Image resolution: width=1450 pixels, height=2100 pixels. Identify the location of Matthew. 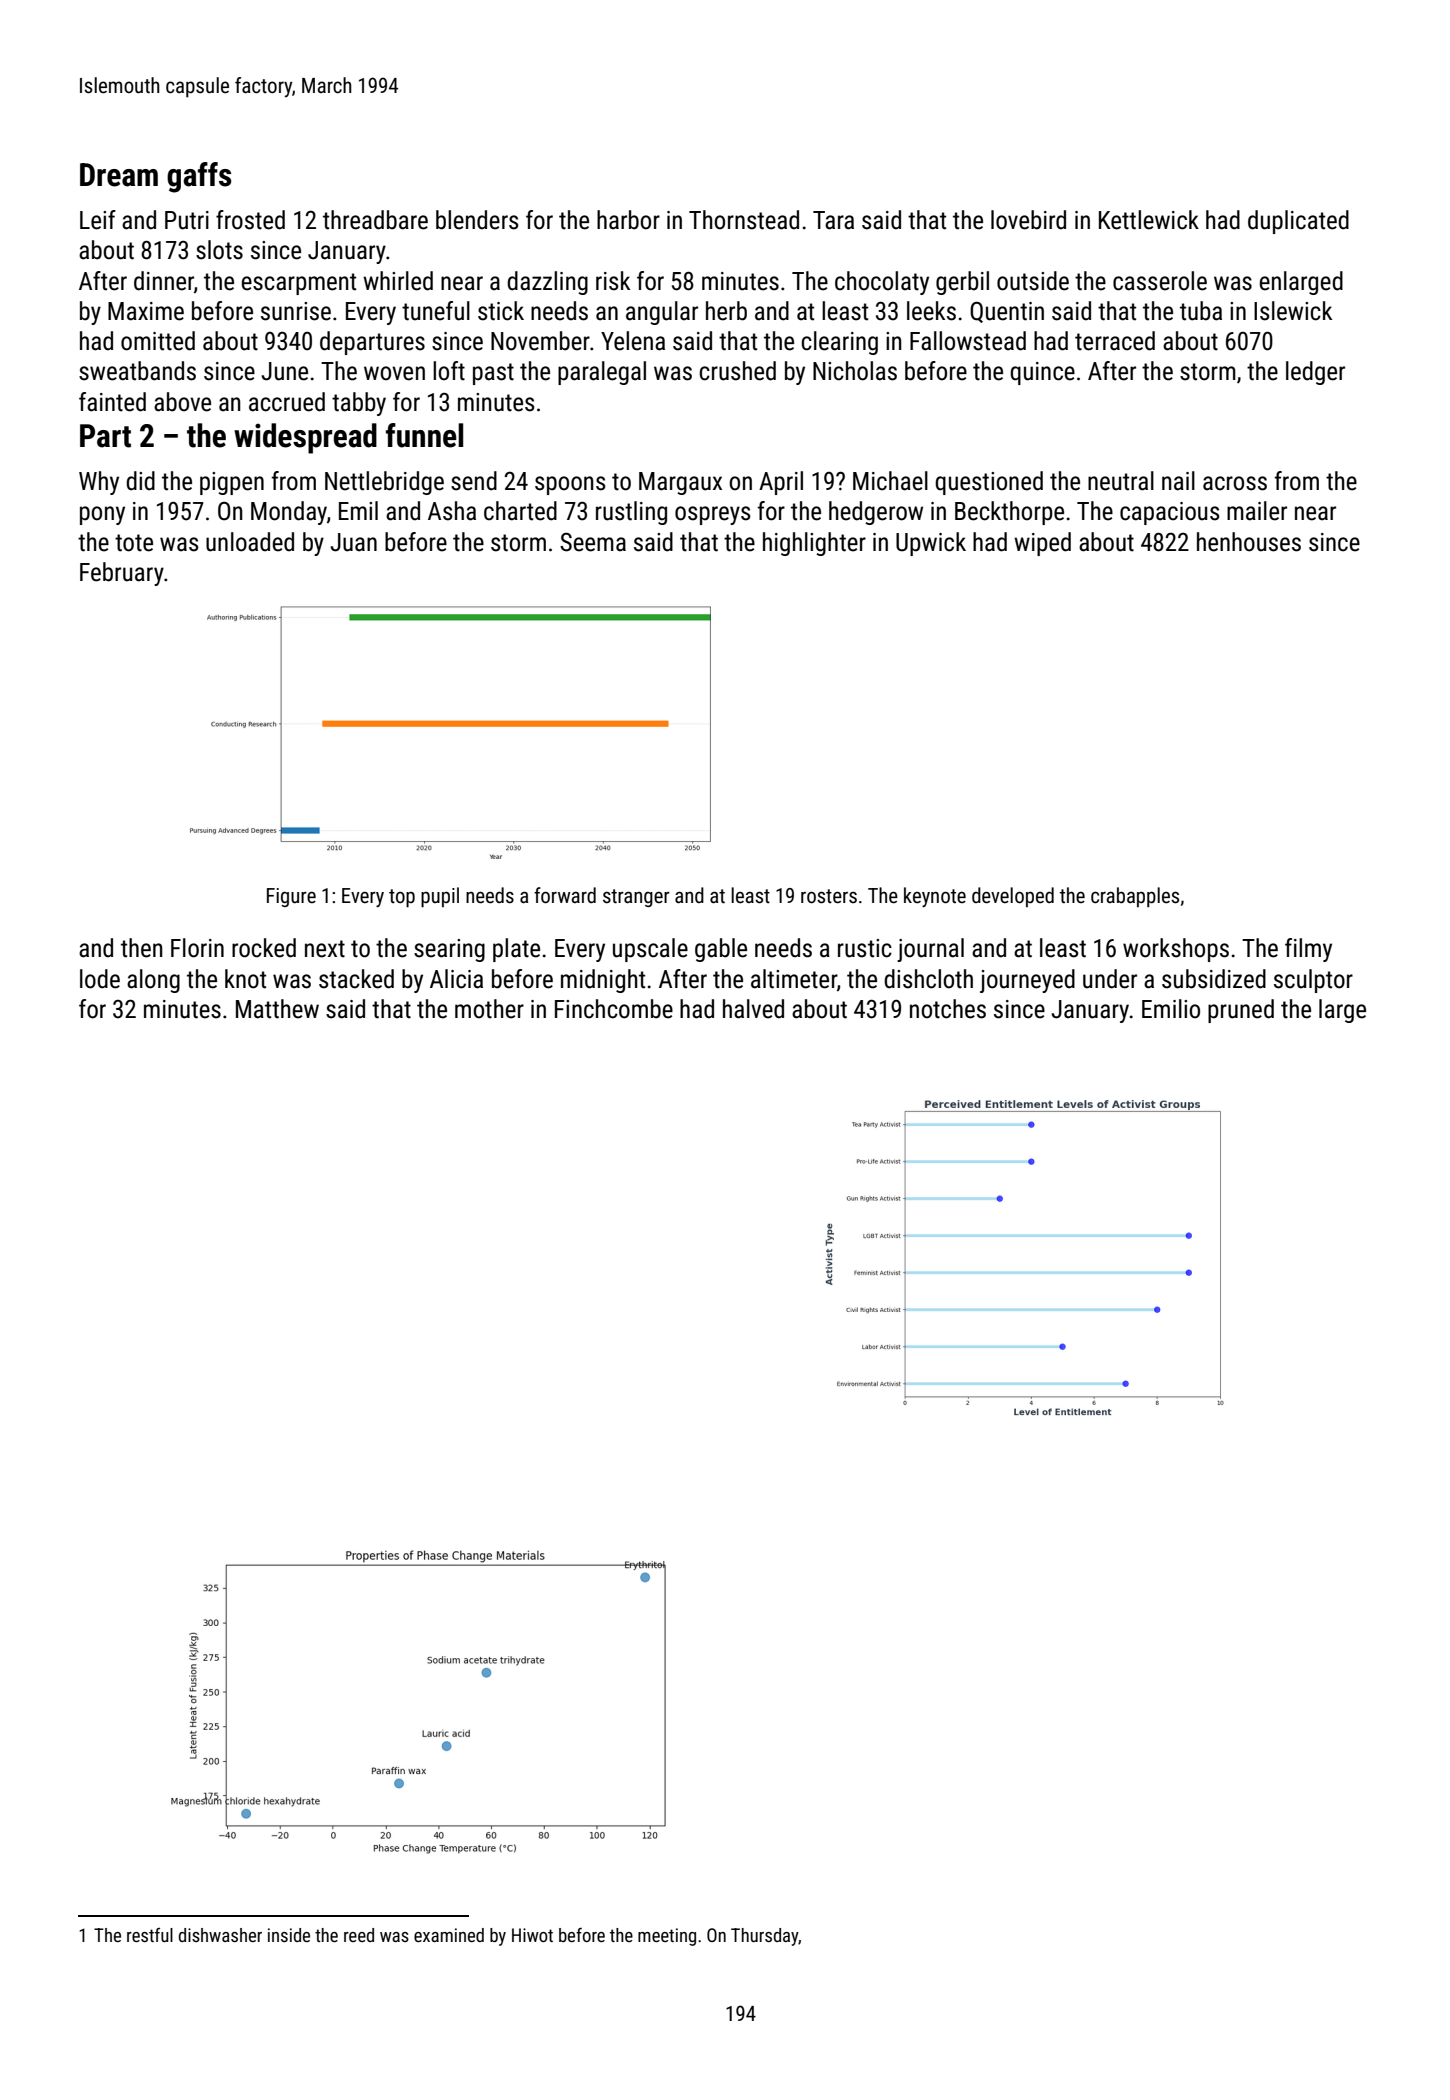
(277, 1009).
